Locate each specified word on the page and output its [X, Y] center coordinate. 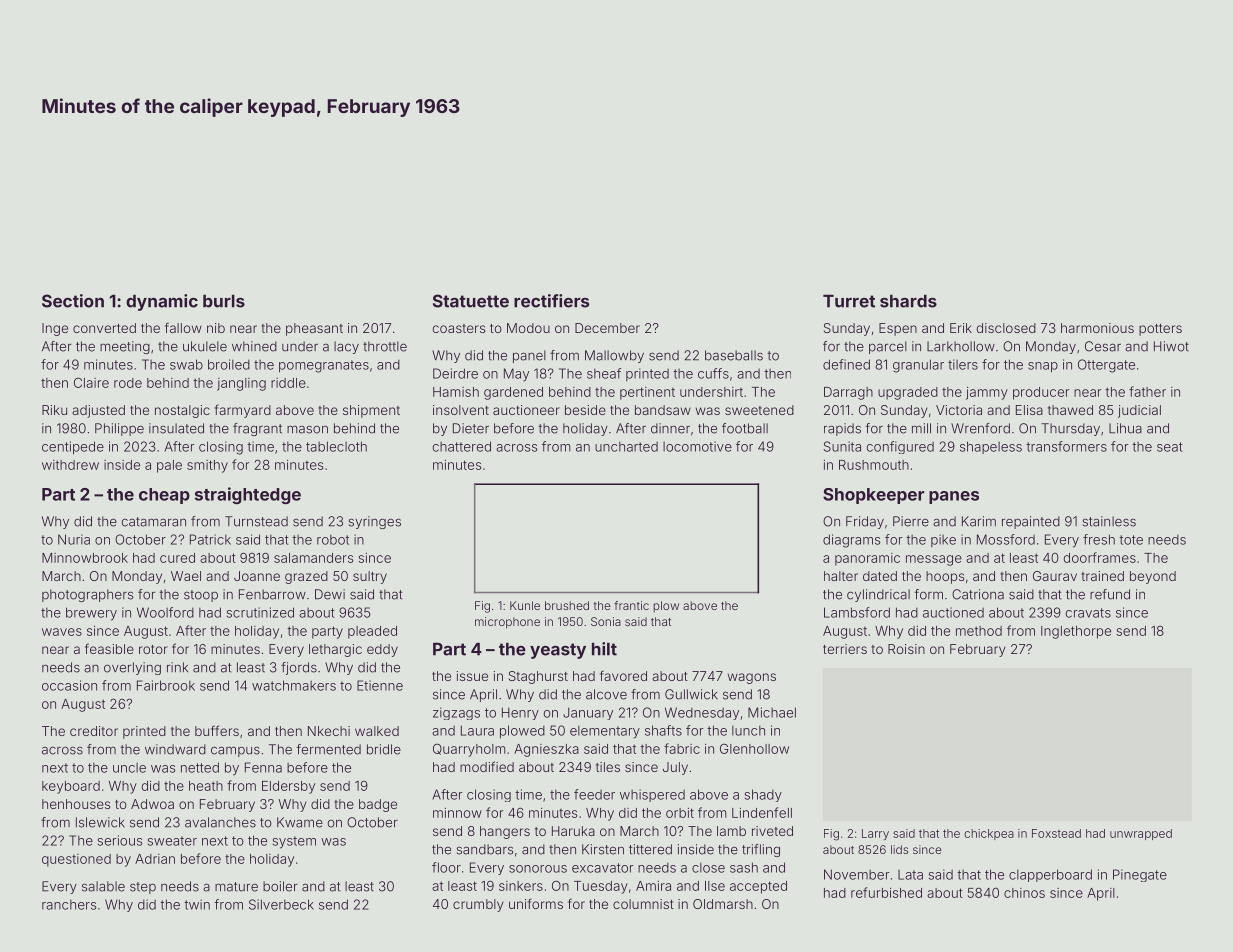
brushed [567, 605]
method [979, 631]
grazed [306, 577]
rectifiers [551, 301]
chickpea [989, 834]
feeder [594, 794]
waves [62, 632]
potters [1160, 330]
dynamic [162, 302]
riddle [288, 383]
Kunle [525, 605]
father [1147, 391]
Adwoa [152, 804]
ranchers [69, 905]
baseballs [734, 355]
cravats [1088, 613]
